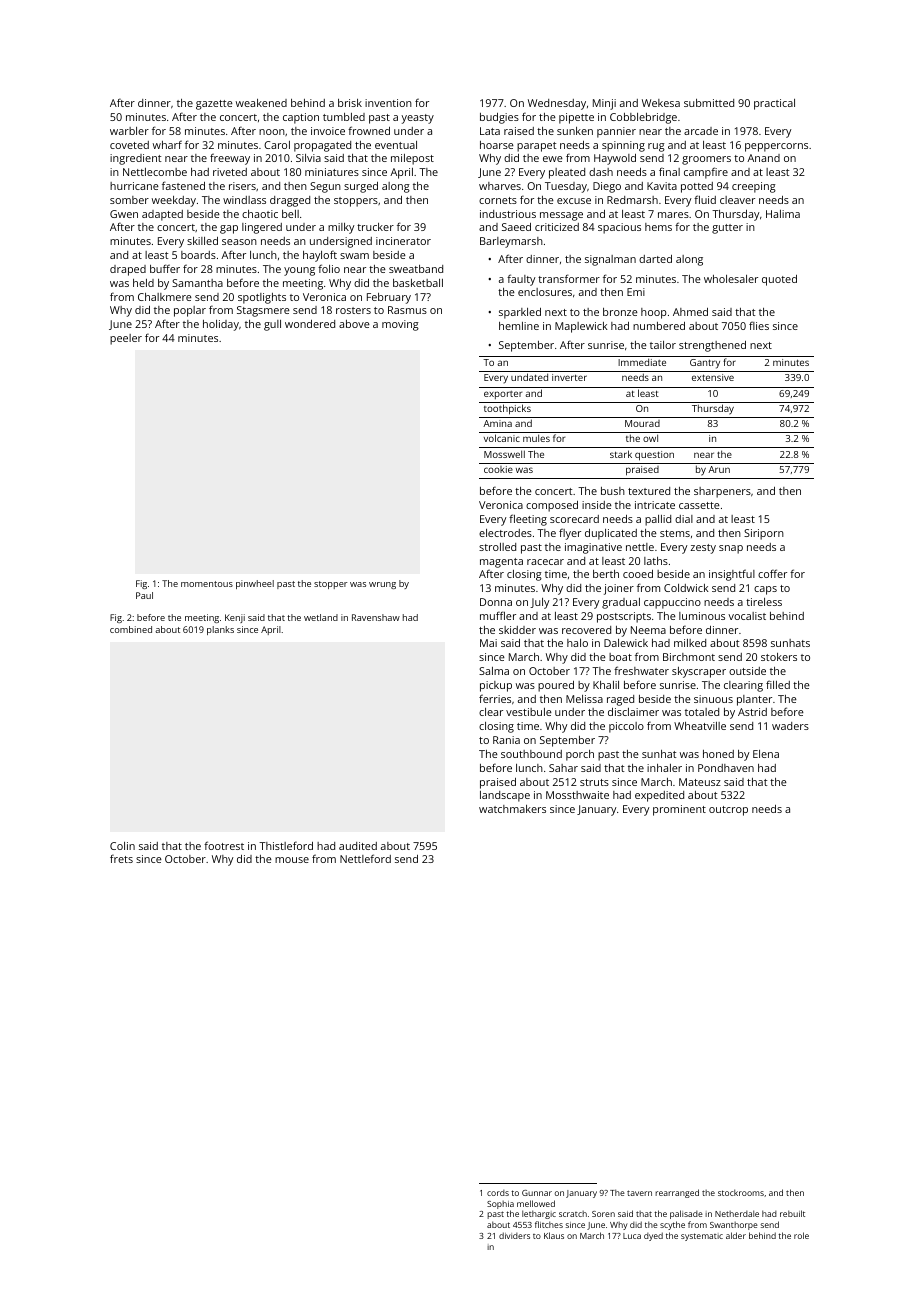 The width and height of the page is (924, 1308). Describe the element at coordinates (144, 595) in the page. I see `Paul` at that location.
